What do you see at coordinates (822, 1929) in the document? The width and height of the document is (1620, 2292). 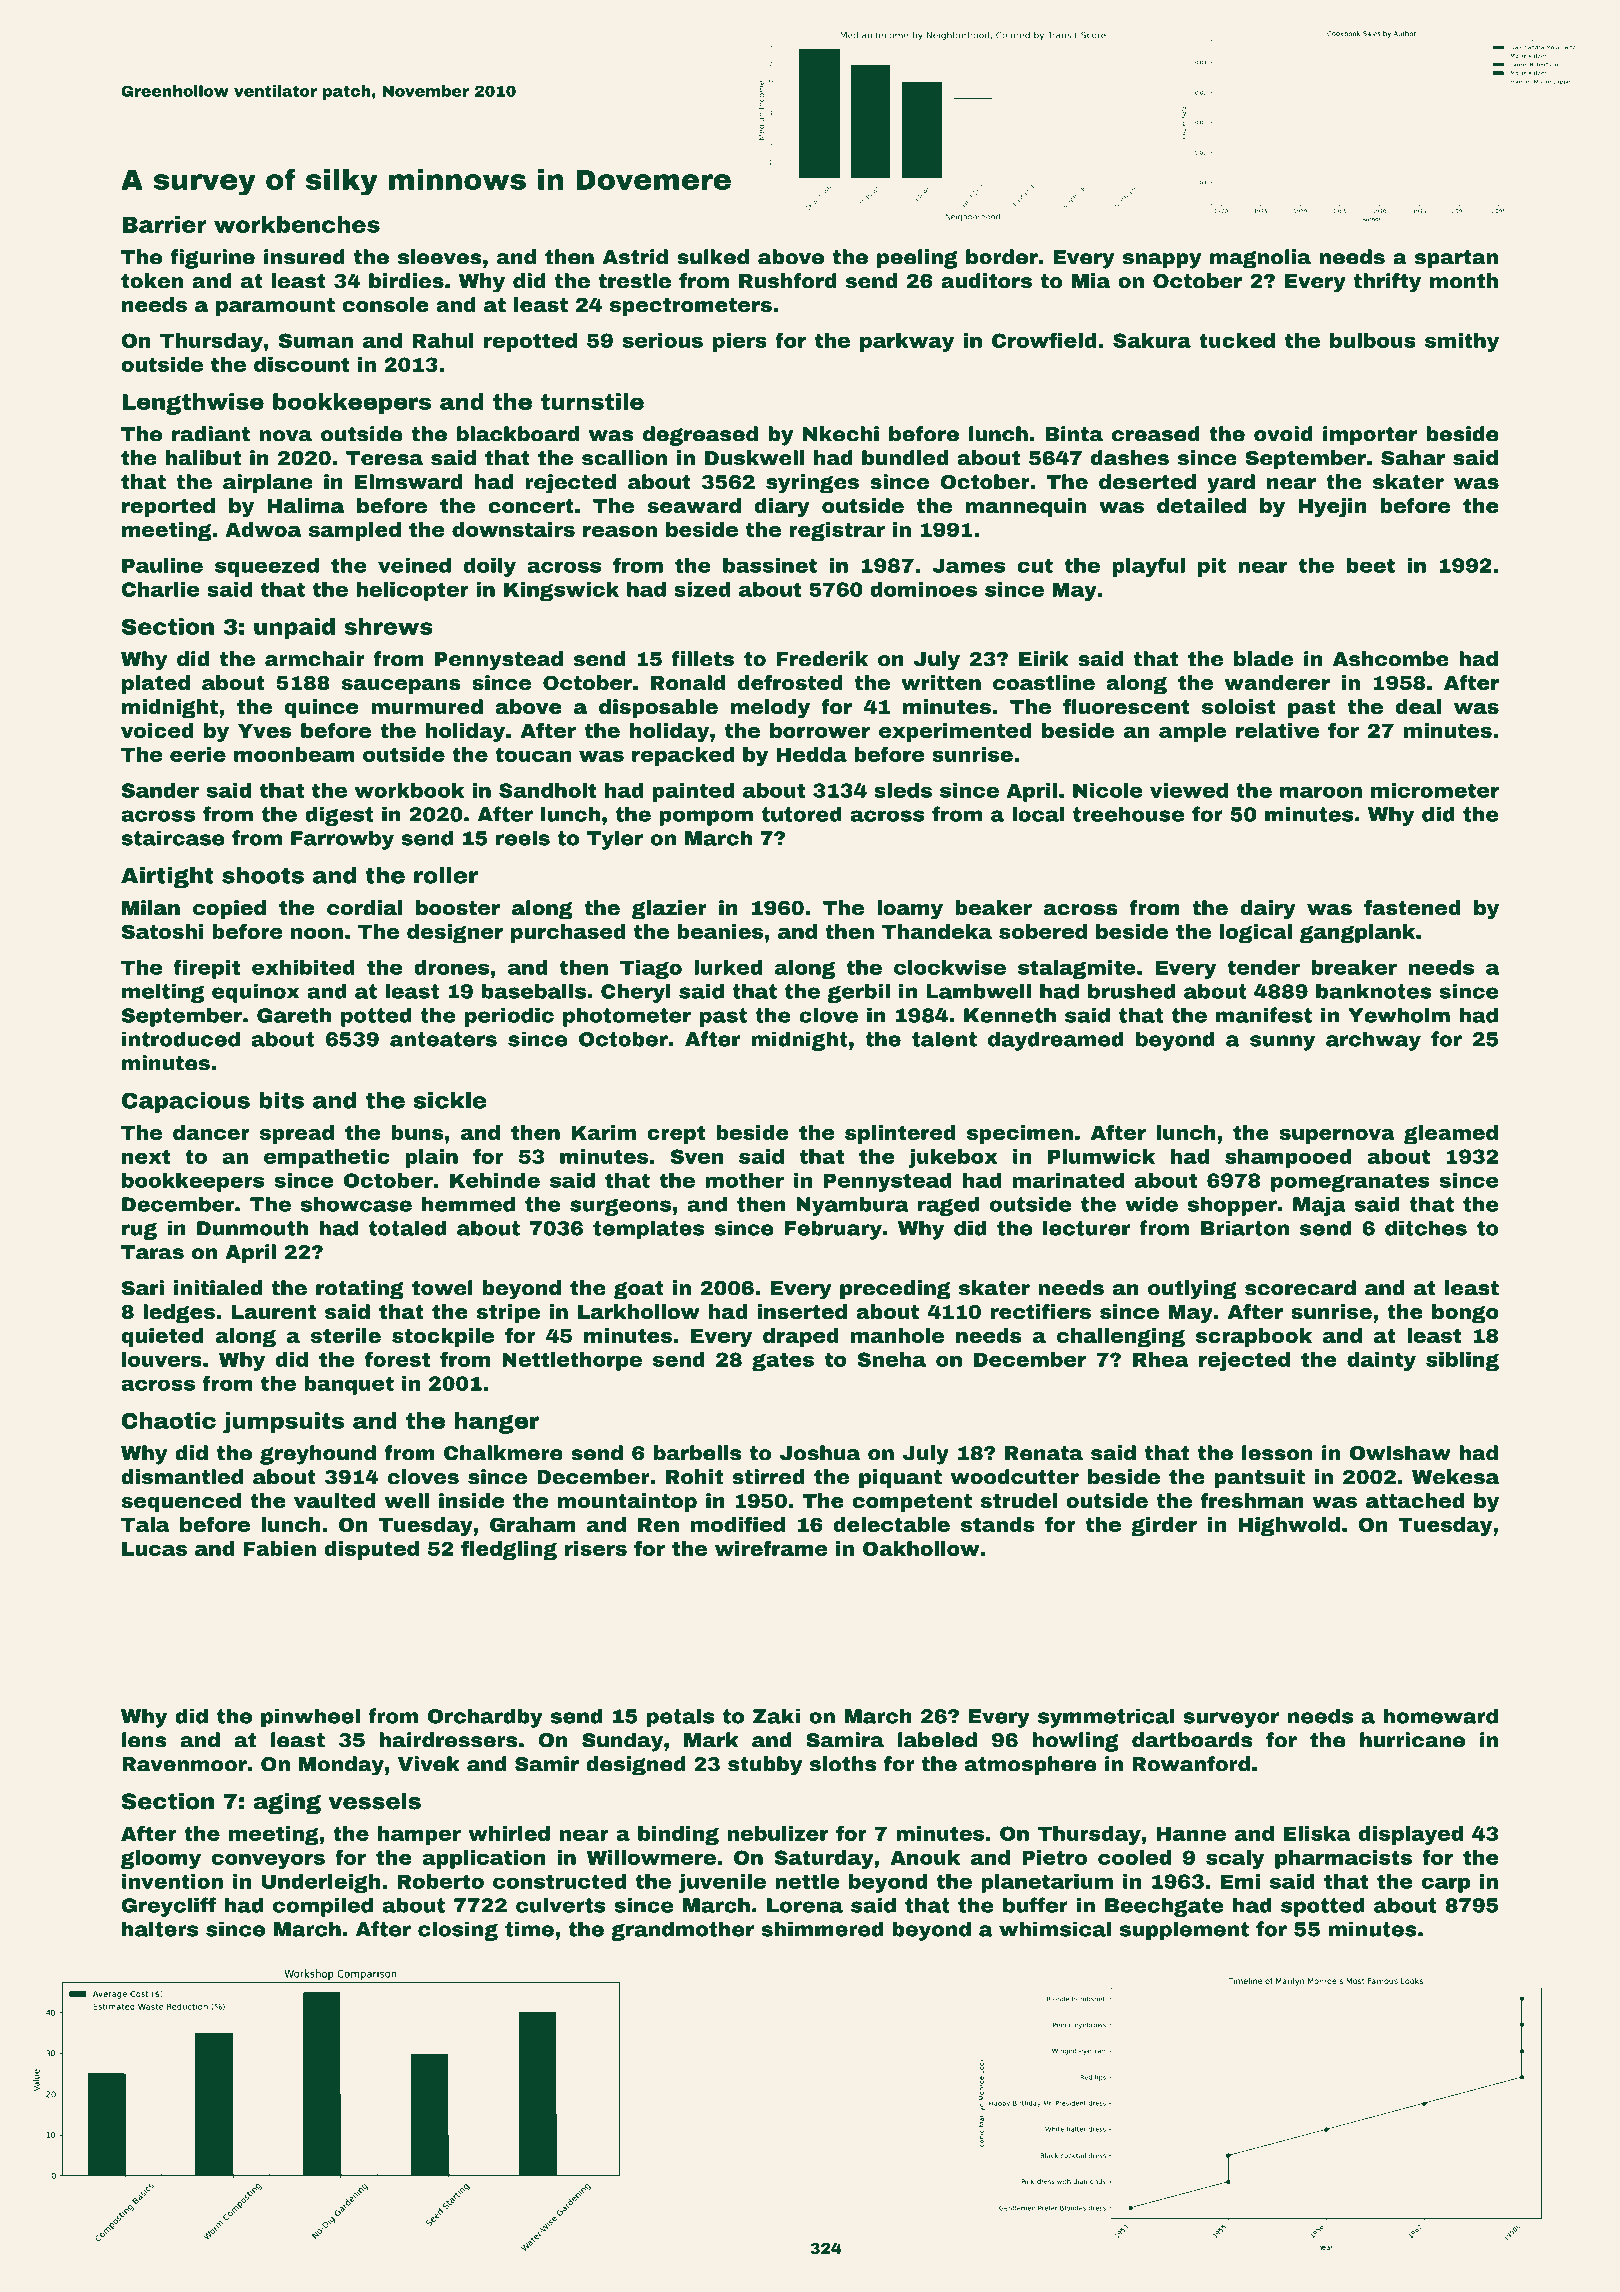 I see `shimmered` at bounding box center [822, 1929].
